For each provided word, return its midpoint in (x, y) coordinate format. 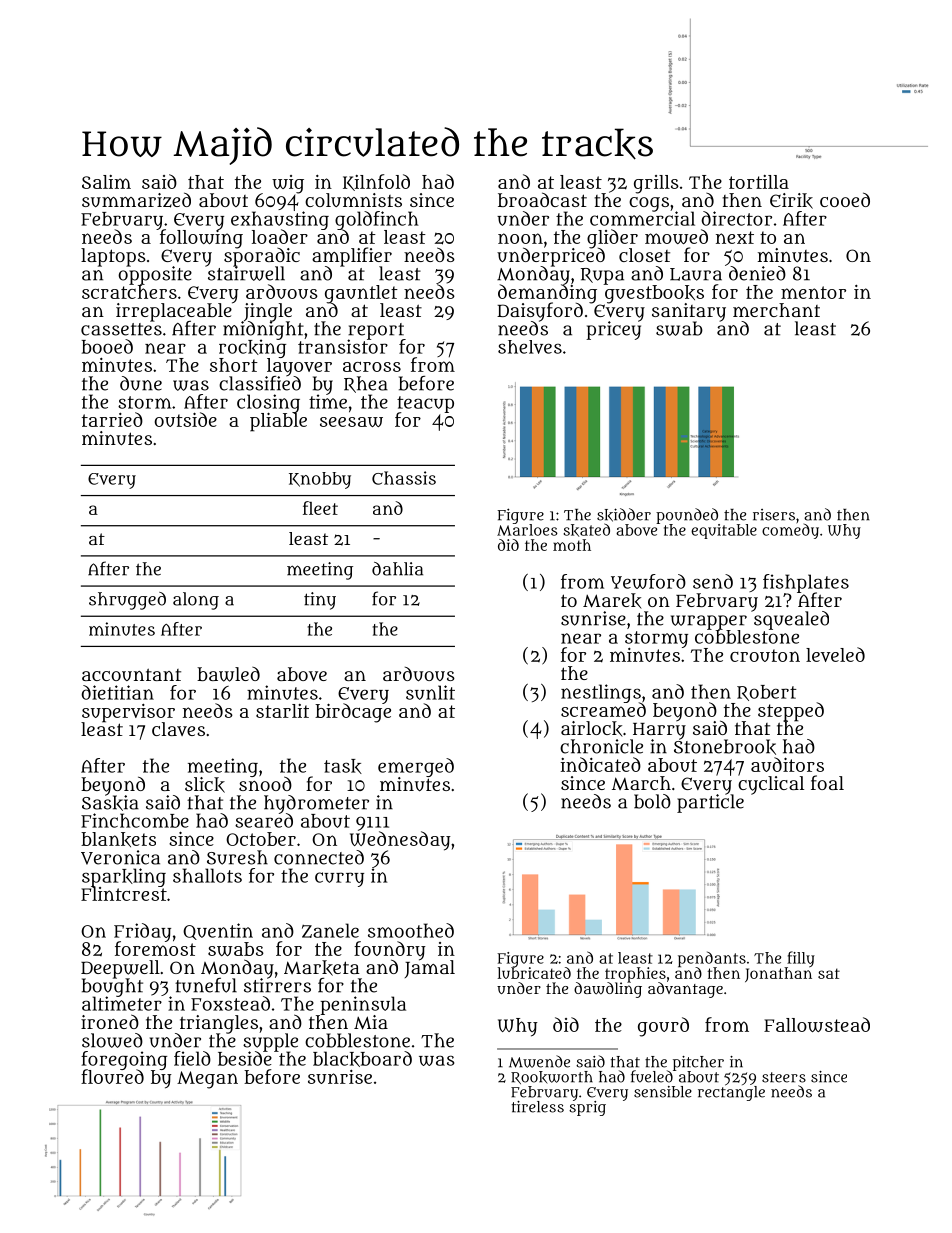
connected (319, 857)
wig (288, 184)
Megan (207, 1080)
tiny (320, 601)
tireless (538, 1107)
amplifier (352, 256)
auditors (787, 764)
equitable (724, 531)
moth (572, 545)
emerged (416, 767)
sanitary (689, 312)
